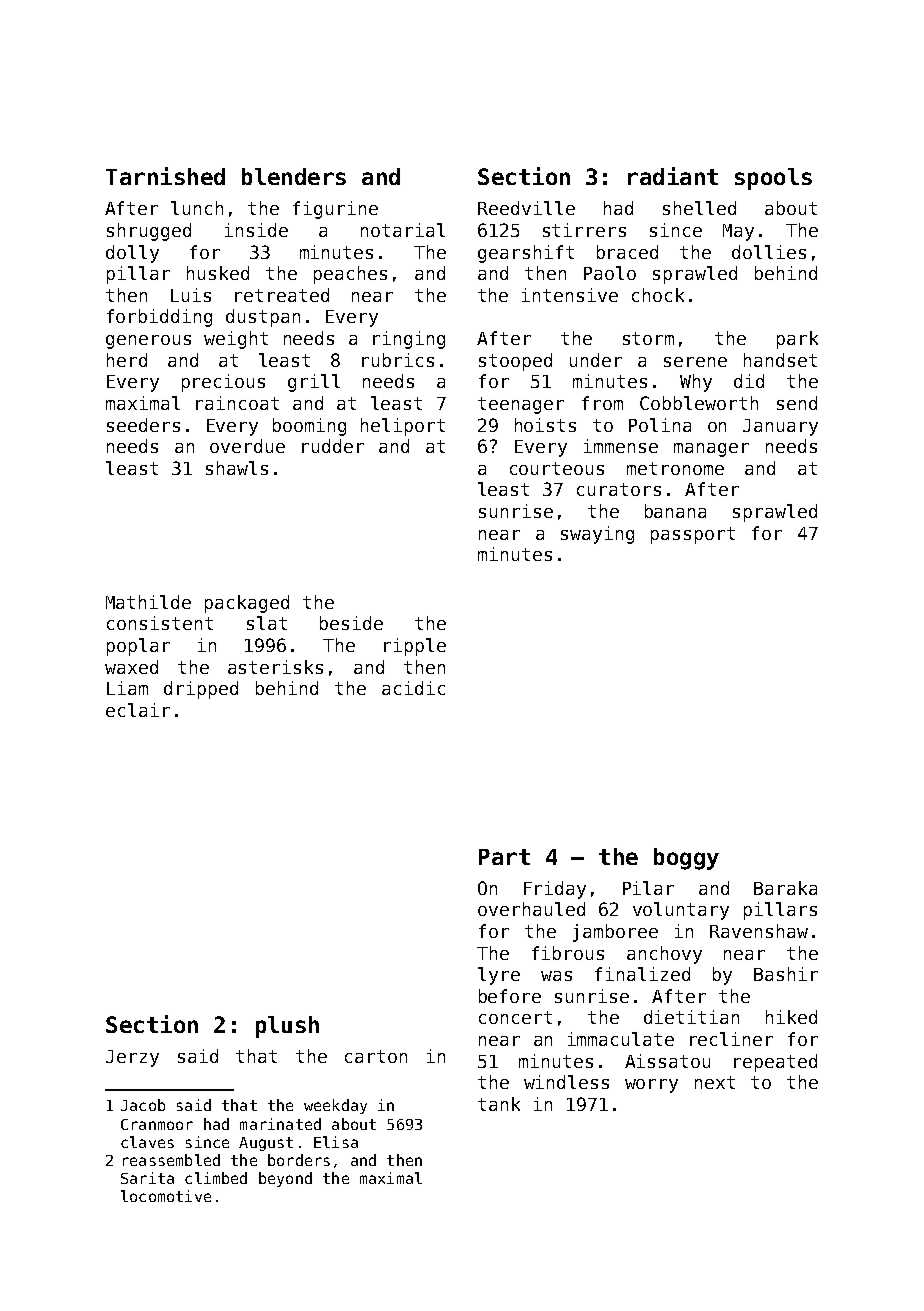 This screenshot has width=924, height=1311. Describe the element at coordinates (786, 974) in the screenshot. I see `Bashir` at that location.
